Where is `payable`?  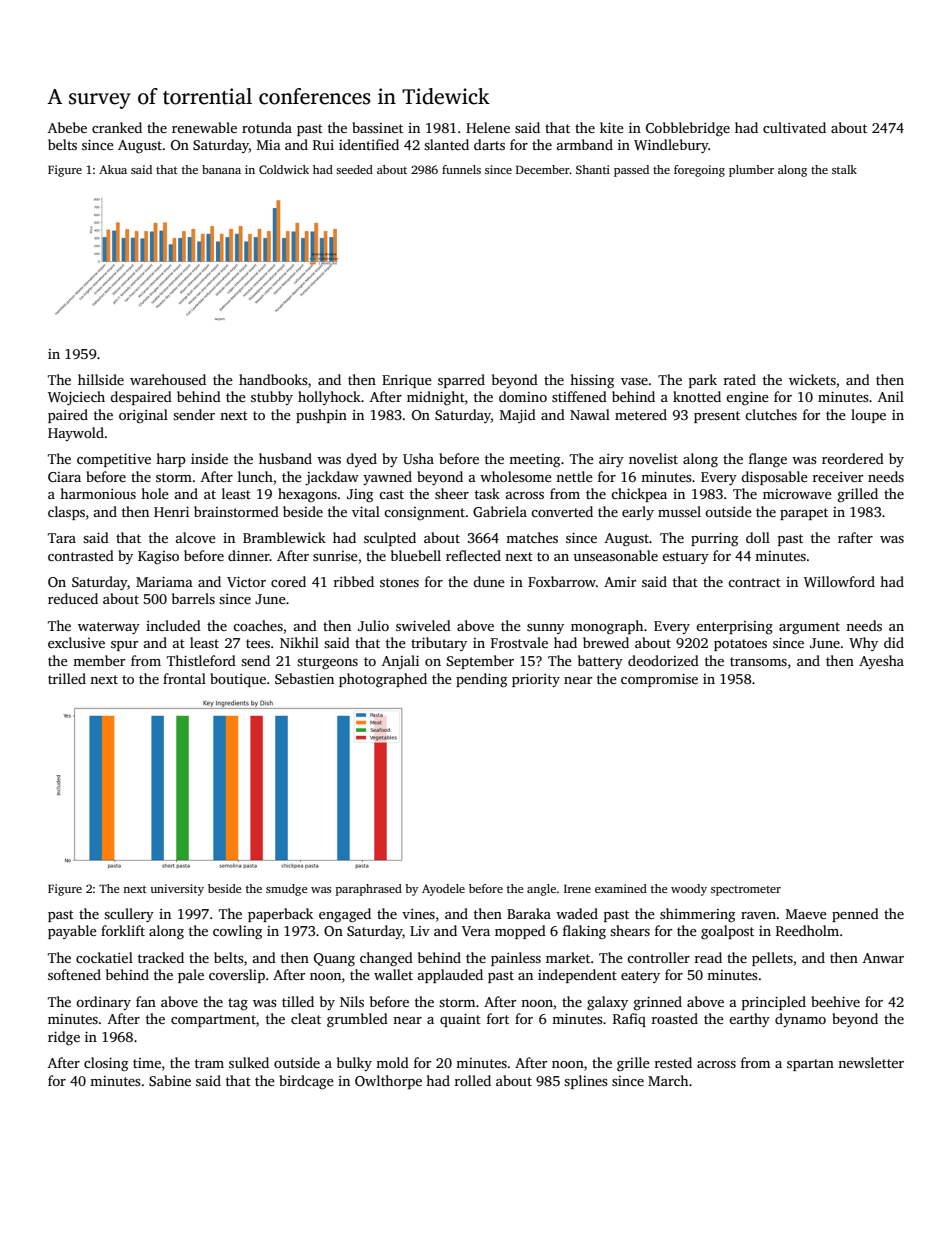 payable is located at coordinates (72, 932).
